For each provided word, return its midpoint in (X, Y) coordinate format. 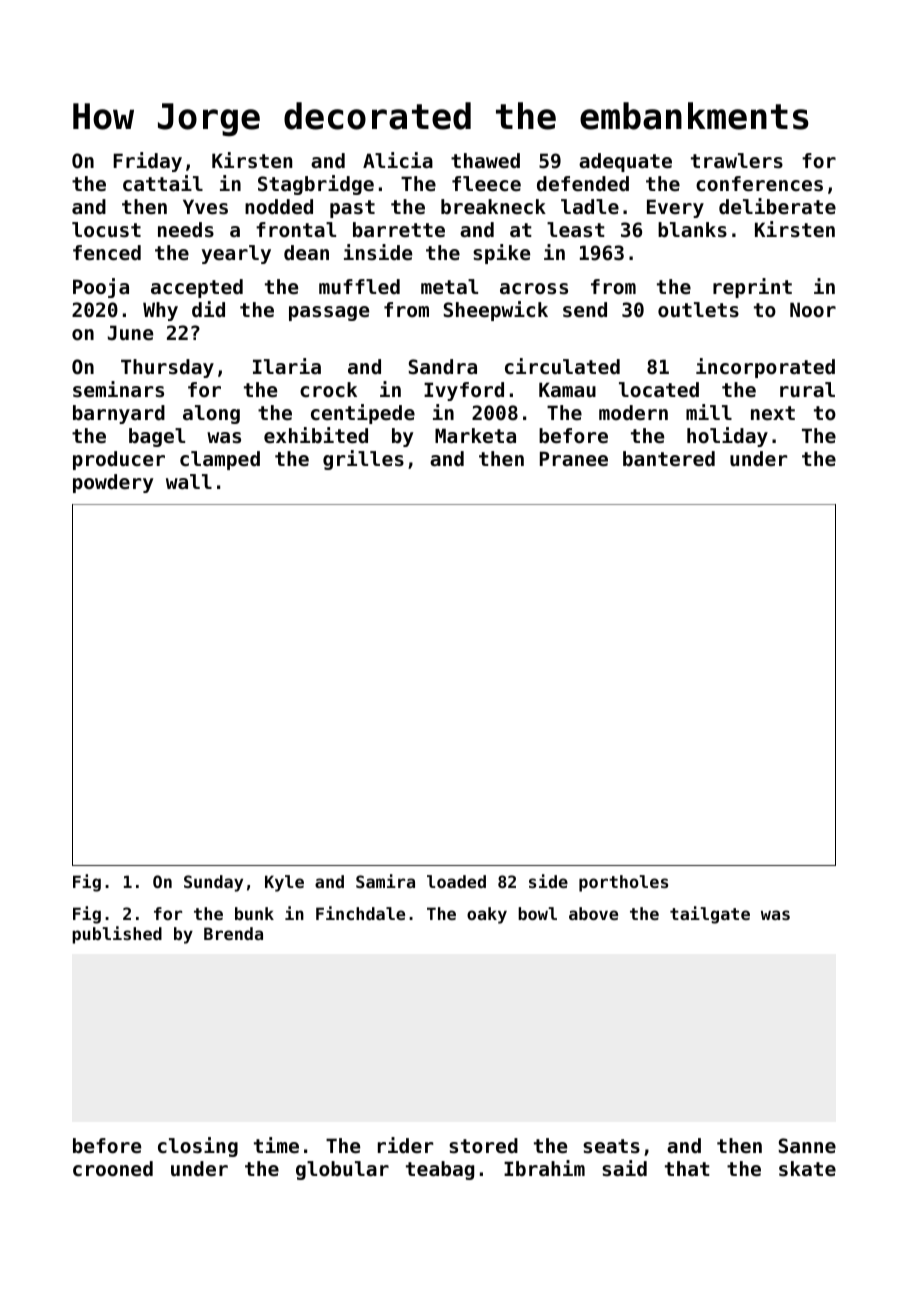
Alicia (398, 160)
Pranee (574, 459)
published (117, 935)
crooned (113, 1169)
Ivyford (464, 391)
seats (611, 1146)
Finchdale (360, 913)
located (659, 390)
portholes (623, 883)
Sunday (213, 883)
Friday (147, 162)
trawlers (737, 161)
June (130, 333)
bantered (669, 459)
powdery (113, 483)
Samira (385, 881)
